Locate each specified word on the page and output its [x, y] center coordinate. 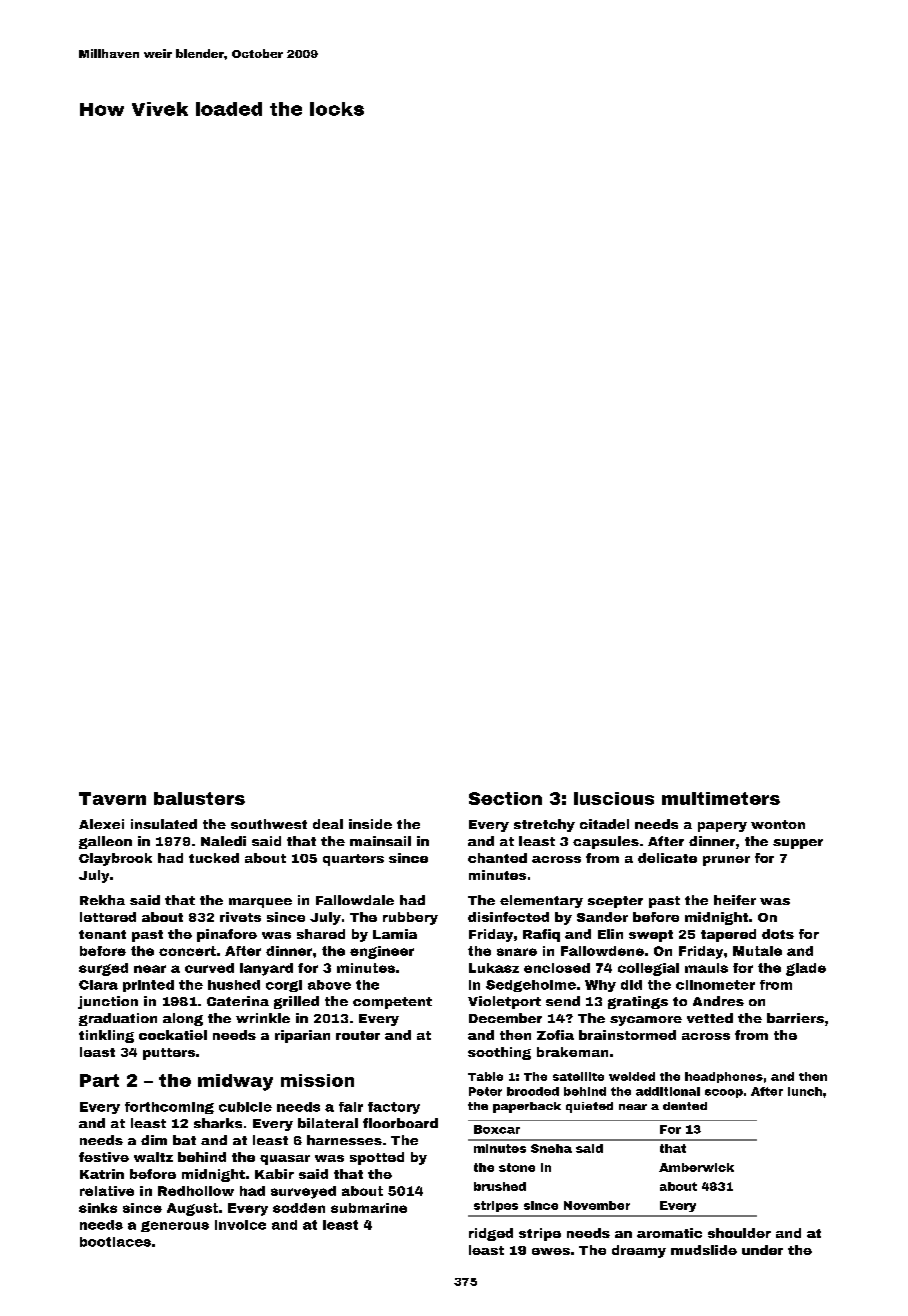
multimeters [721, 798]
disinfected [508, 917]
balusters [199, 798]
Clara [98, 985]
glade [806, 969]
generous [175, 1226]
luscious [614, 798]
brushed [500, 1186]
